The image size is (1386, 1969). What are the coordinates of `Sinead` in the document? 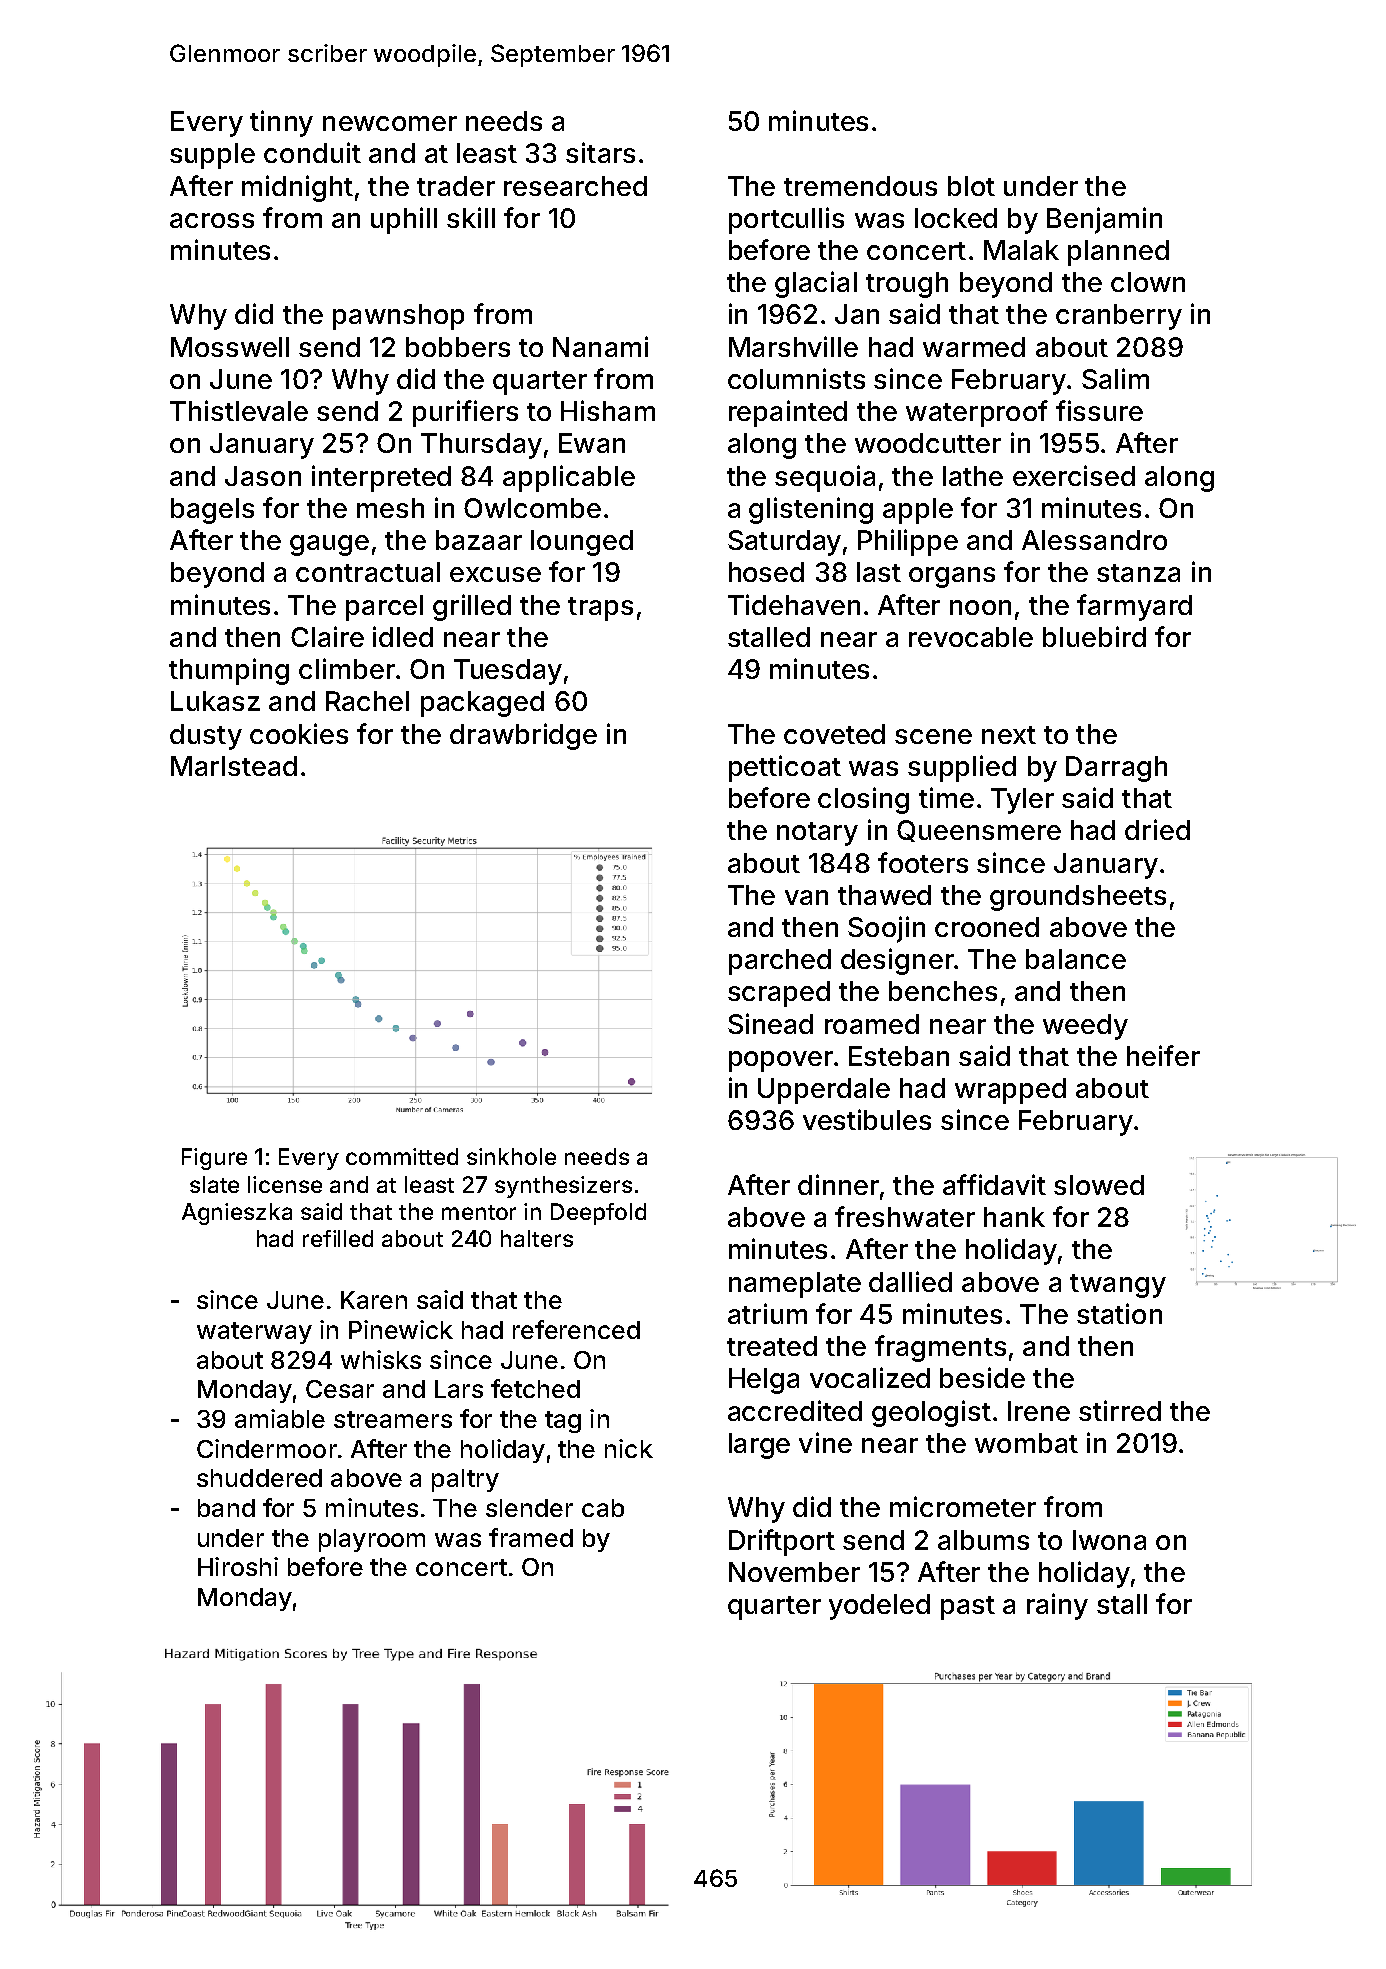 It's located at (770, 1023).
